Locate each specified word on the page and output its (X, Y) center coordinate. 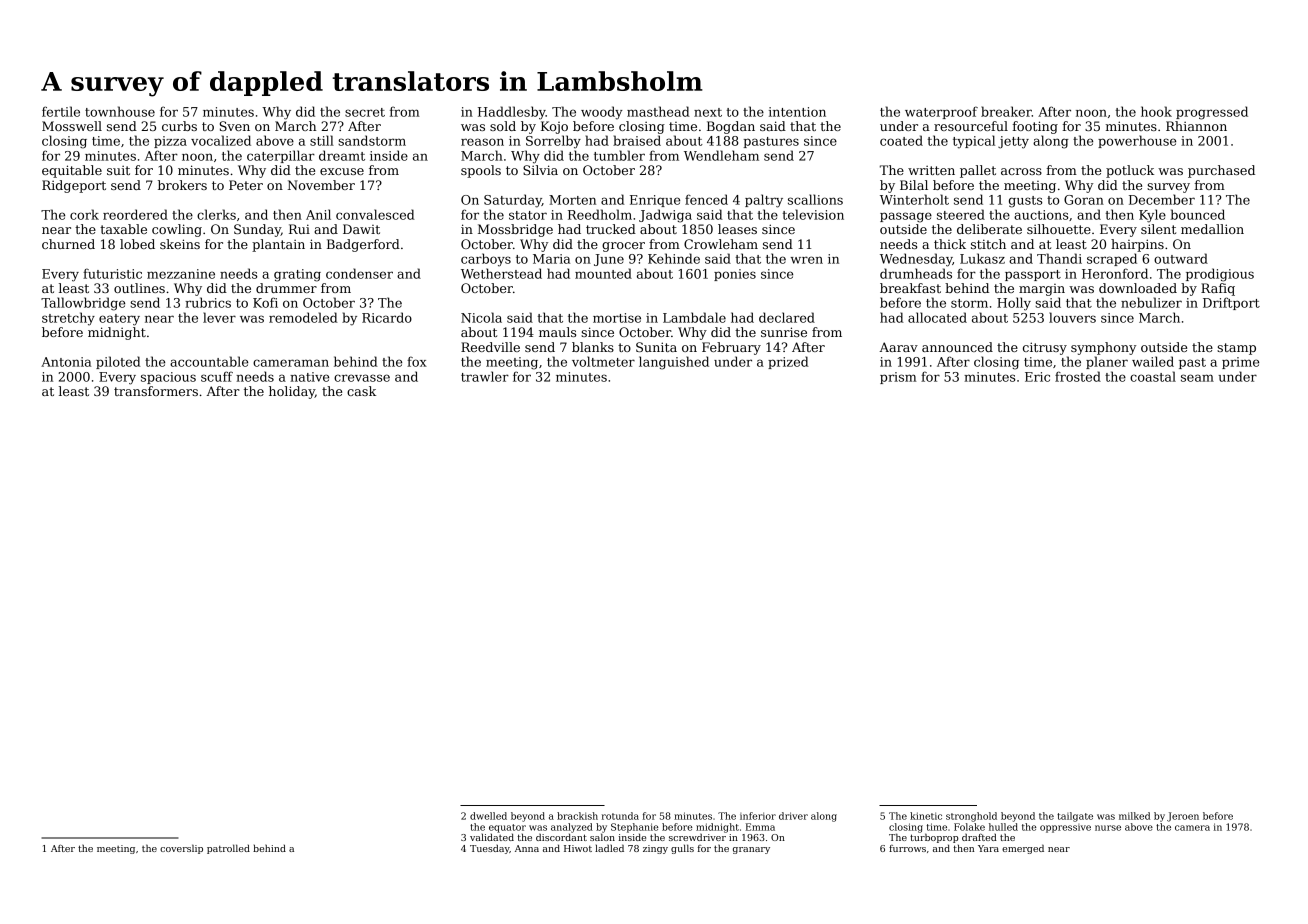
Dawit (361, 229)
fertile (61, 111)
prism (898, 378)
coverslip (181, 849)
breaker (1006, 111)
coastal (1153, 376)
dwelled (488, 816)
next (708, 112)
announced (957, 347)
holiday (292, 392)
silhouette (1059, 229)
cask (361, 391)
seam (1197, 378)
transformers (156, 391)
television (813, 214)
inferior (758, 816)
